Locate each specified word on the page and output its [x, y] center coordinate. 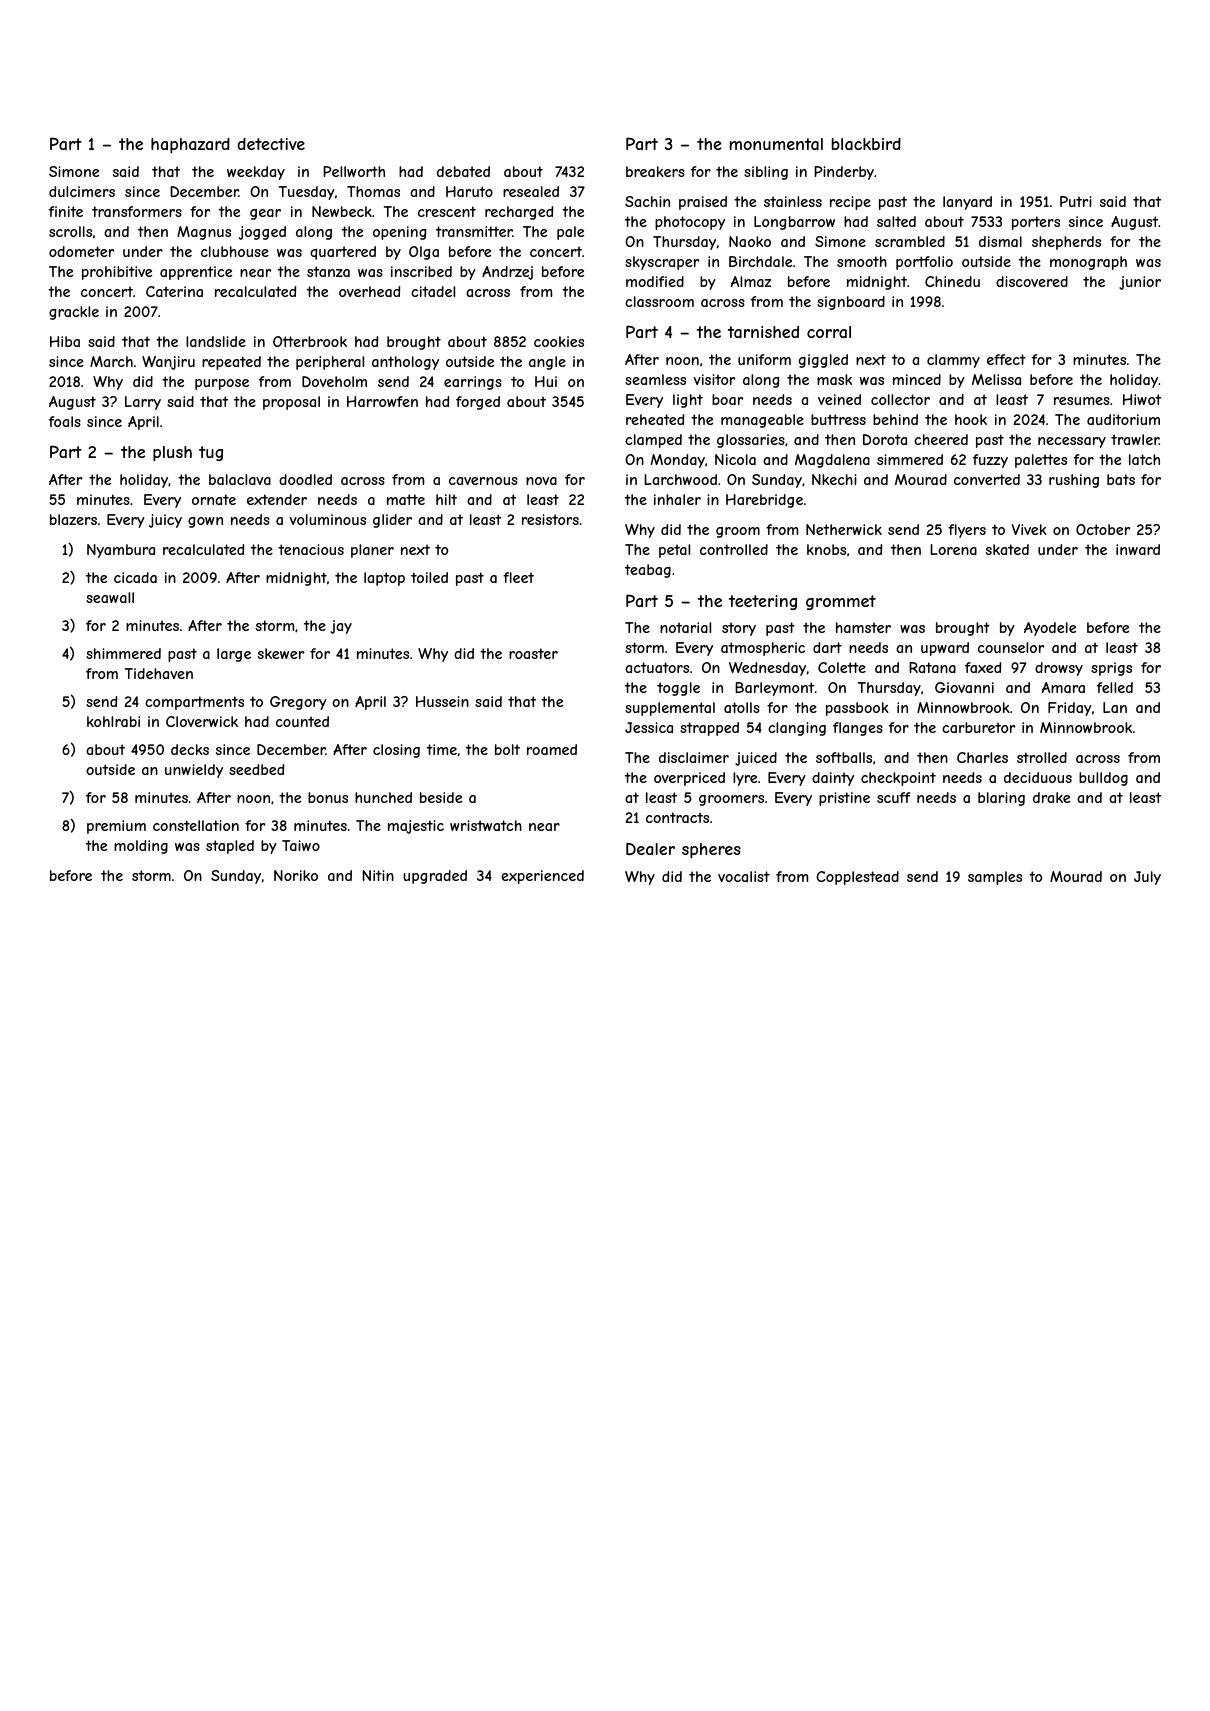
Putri [1076, 201]
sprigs [1111, 669]
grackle [74, 313]
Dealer [650, 849]
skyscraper [662, 263]
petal [674, 551]
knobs [826, 549]
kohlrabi [113, 721]
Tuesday [307, 193]
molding [141, 847]
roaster [533, 653]
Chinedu [952, 281]
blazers [73, 519]
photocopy [690, 223]
